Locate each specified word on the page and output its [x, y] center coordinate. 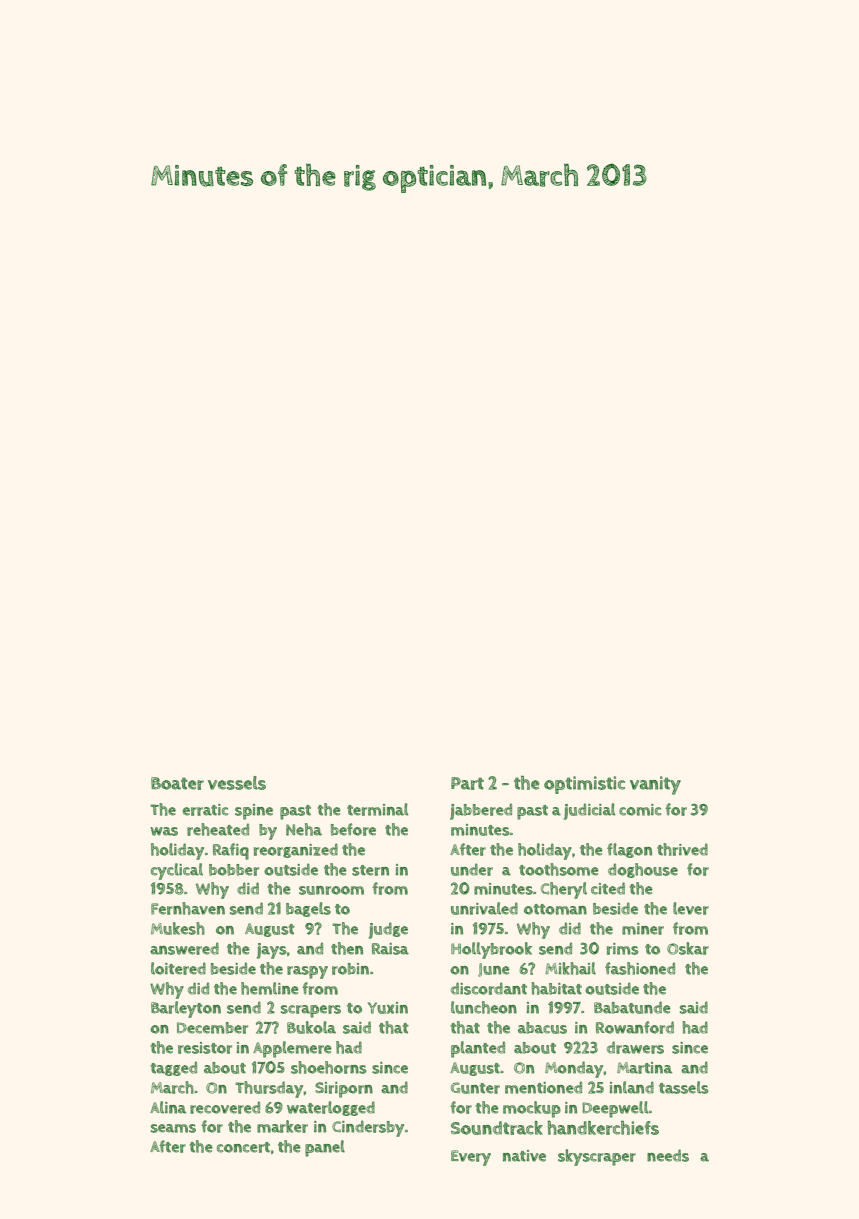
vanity [655, 785]
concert [243, 1147]
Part [467, 783]
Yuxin [388, 1008]
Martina [644, 1068]
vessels [237, 783]
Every [471, 1158]
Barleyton [186, 1009]
